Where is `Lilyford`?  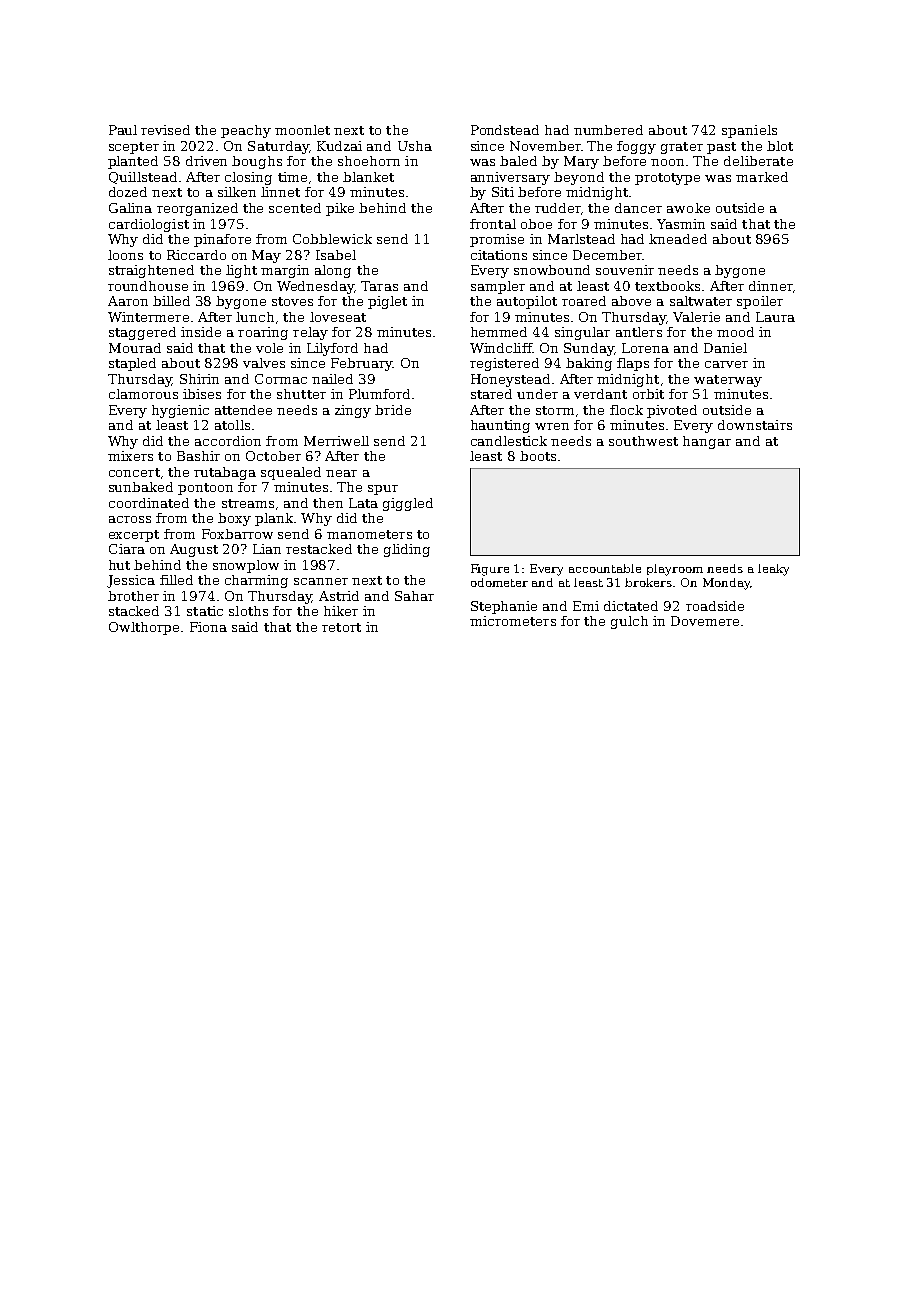
Lilyford is located at coordinates (332, 349).
